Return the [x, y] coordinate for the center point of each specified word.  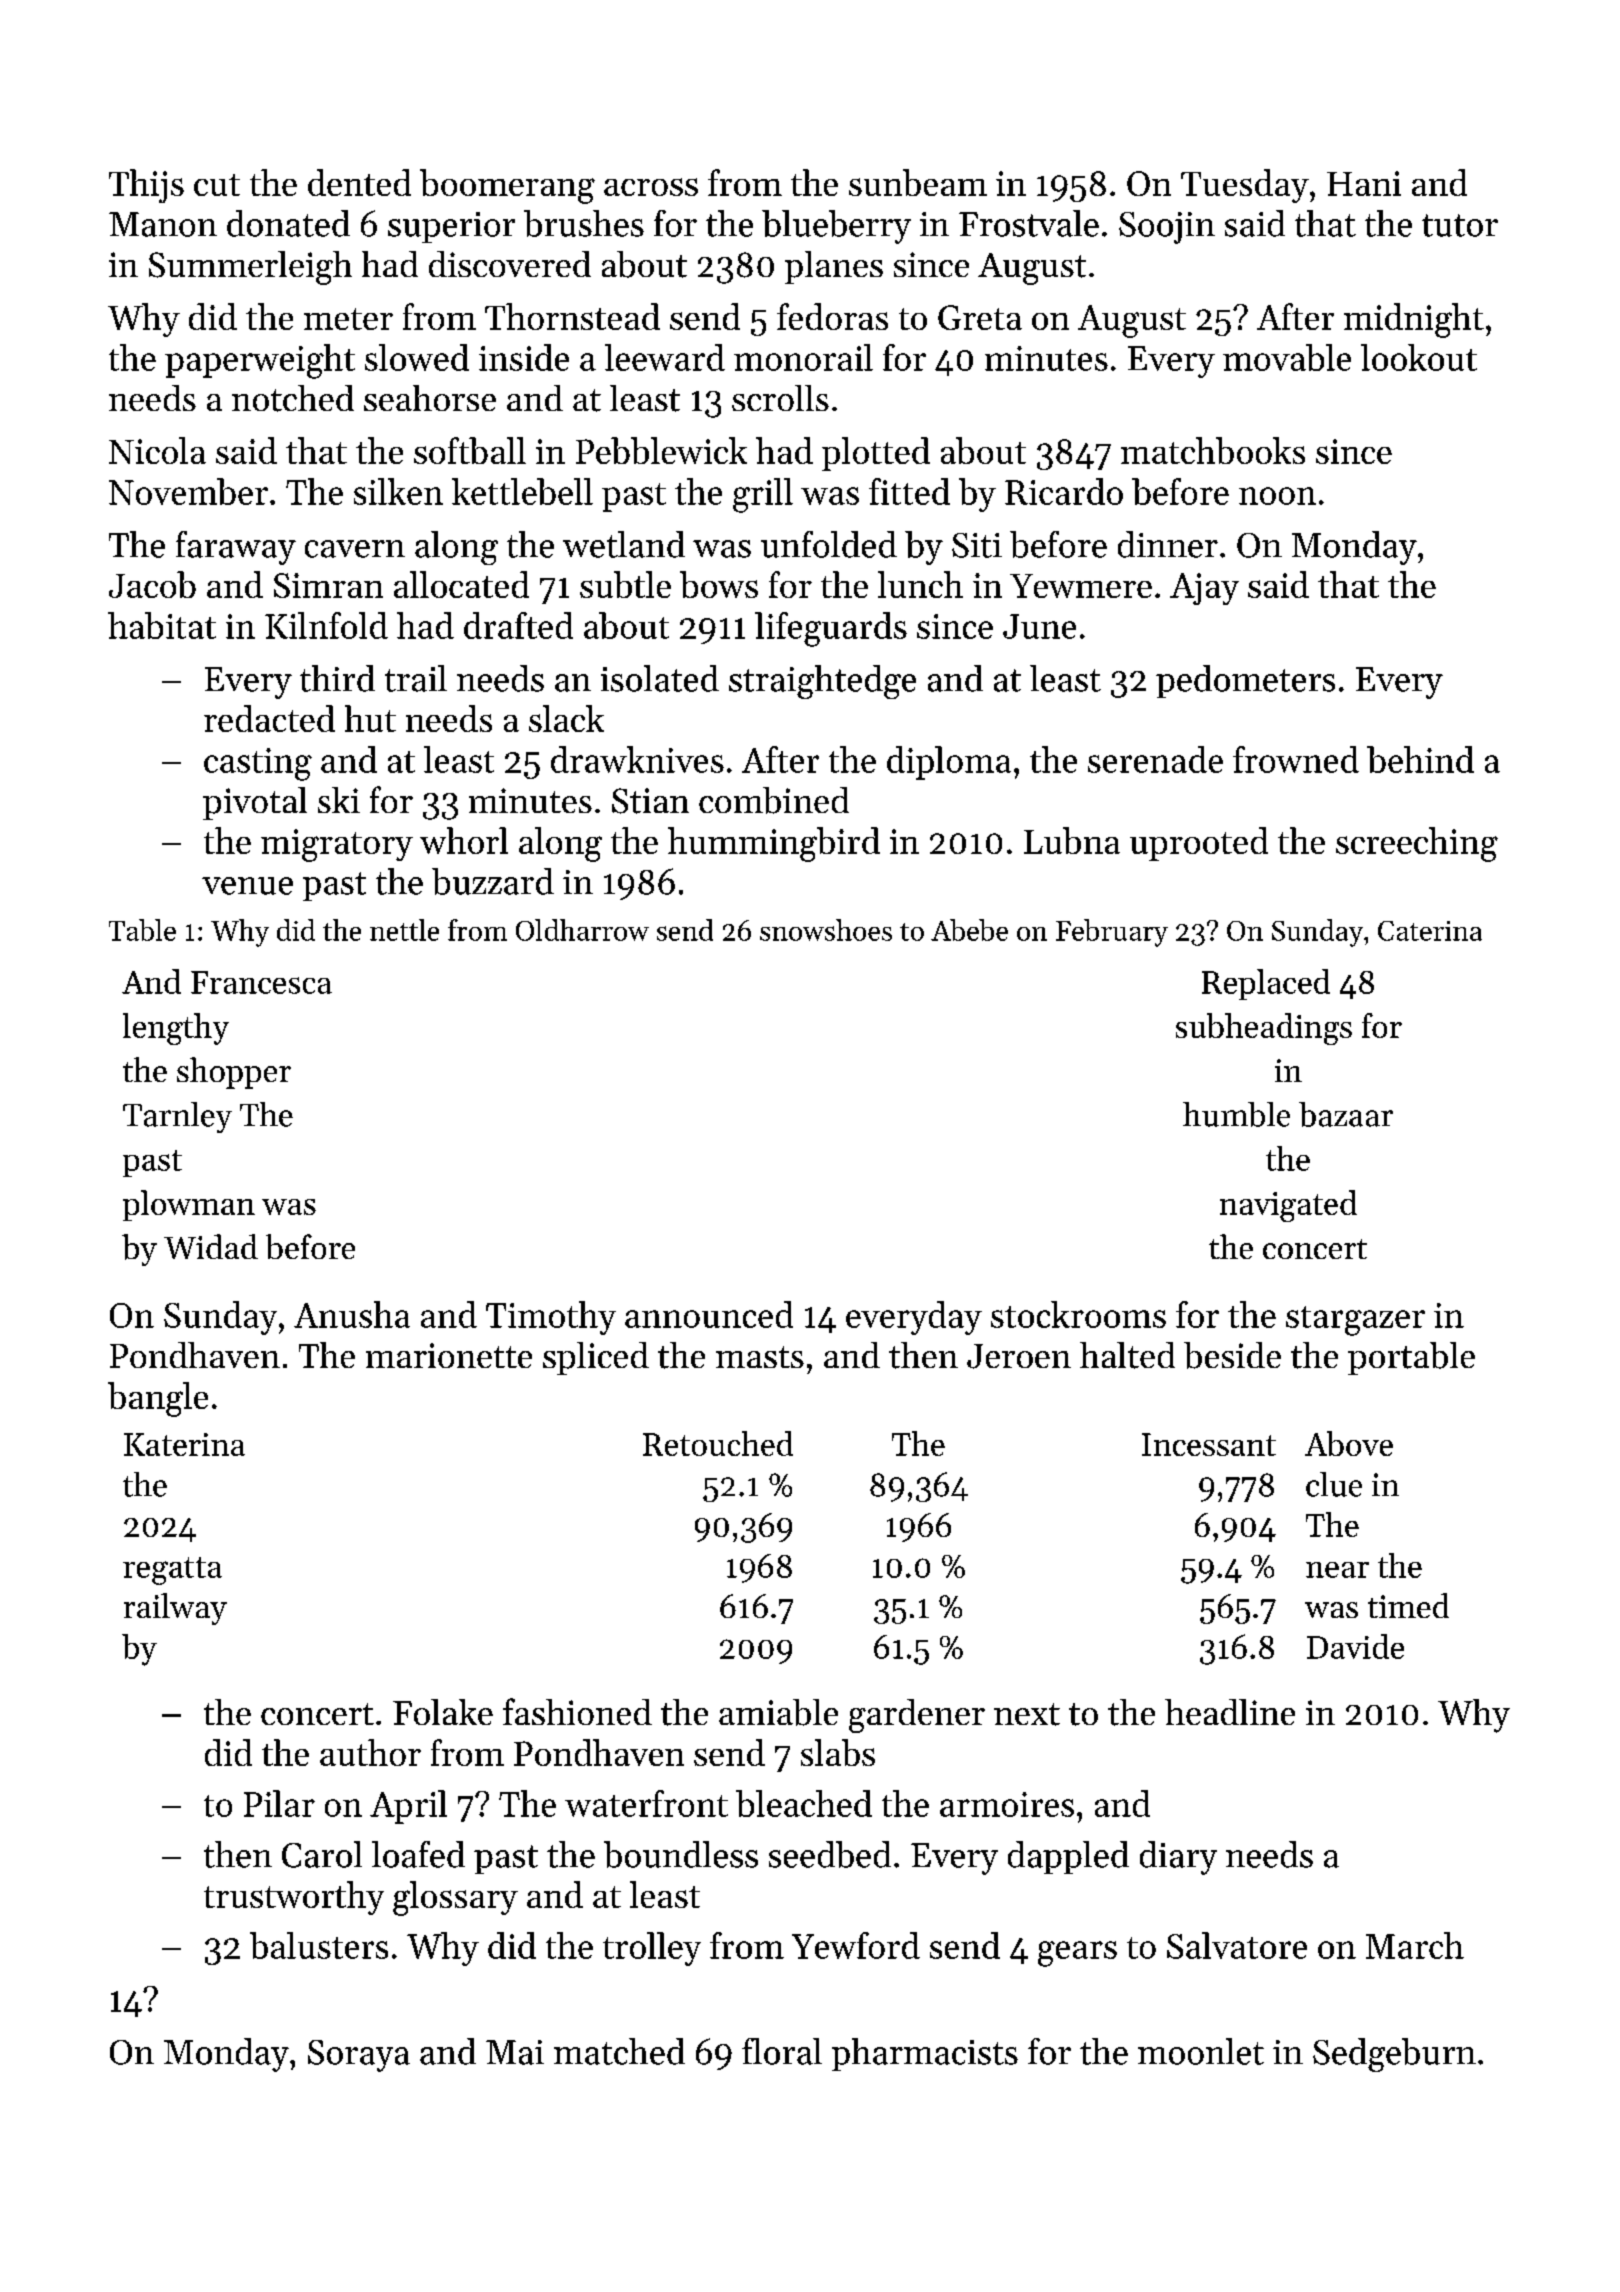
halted [1127, 1355]
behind [1420, 759]
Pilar [279, 1803]
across [651, 187]
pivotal [255, 803]
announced [709, 1314]
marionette [449, 1355]
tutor [1460, 225]
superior [451, 227]
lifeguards [831, 629]
